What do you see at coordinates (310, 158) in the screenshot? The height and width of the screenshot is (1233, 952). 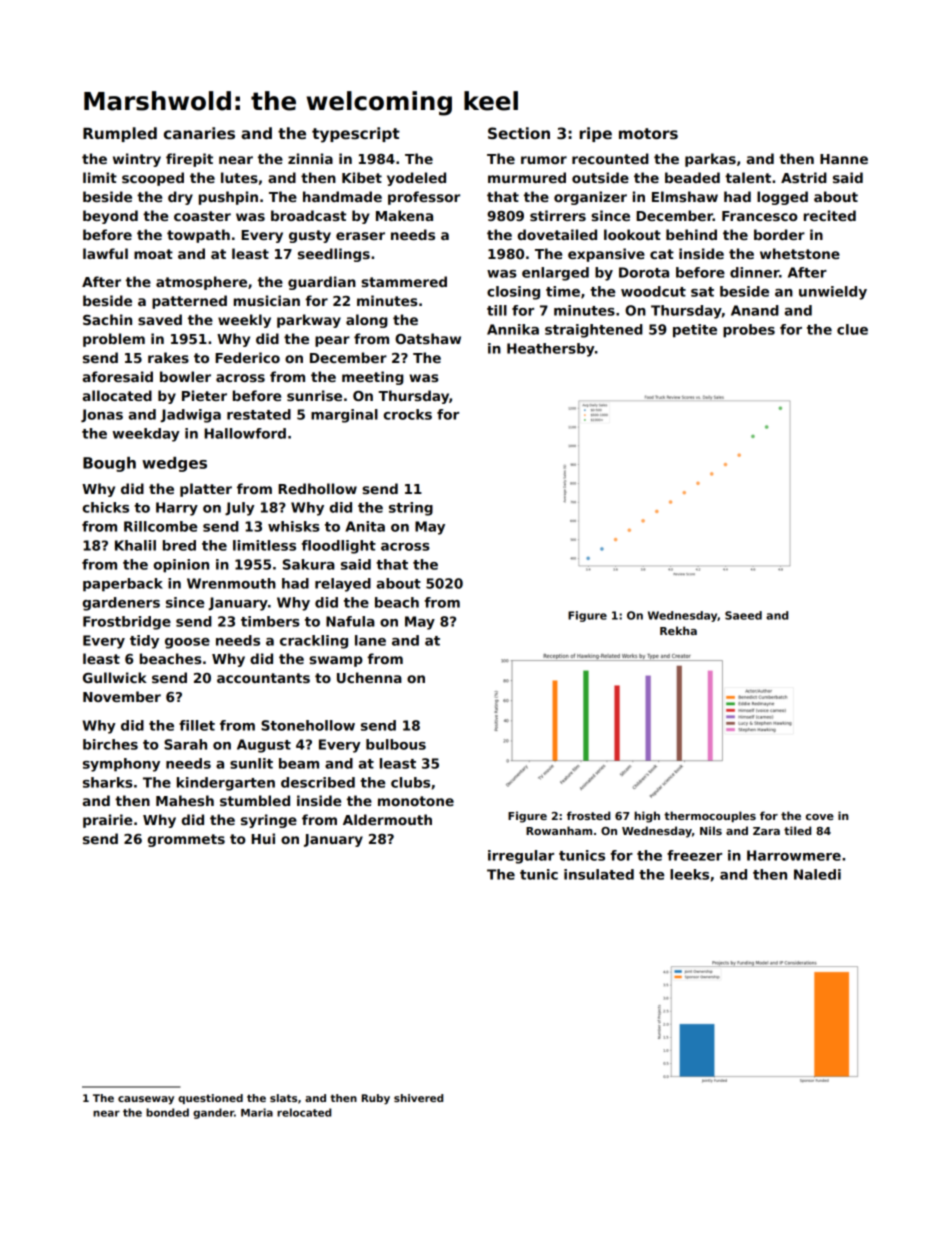 I see `zinnia` at bounding box center [310, 158].
